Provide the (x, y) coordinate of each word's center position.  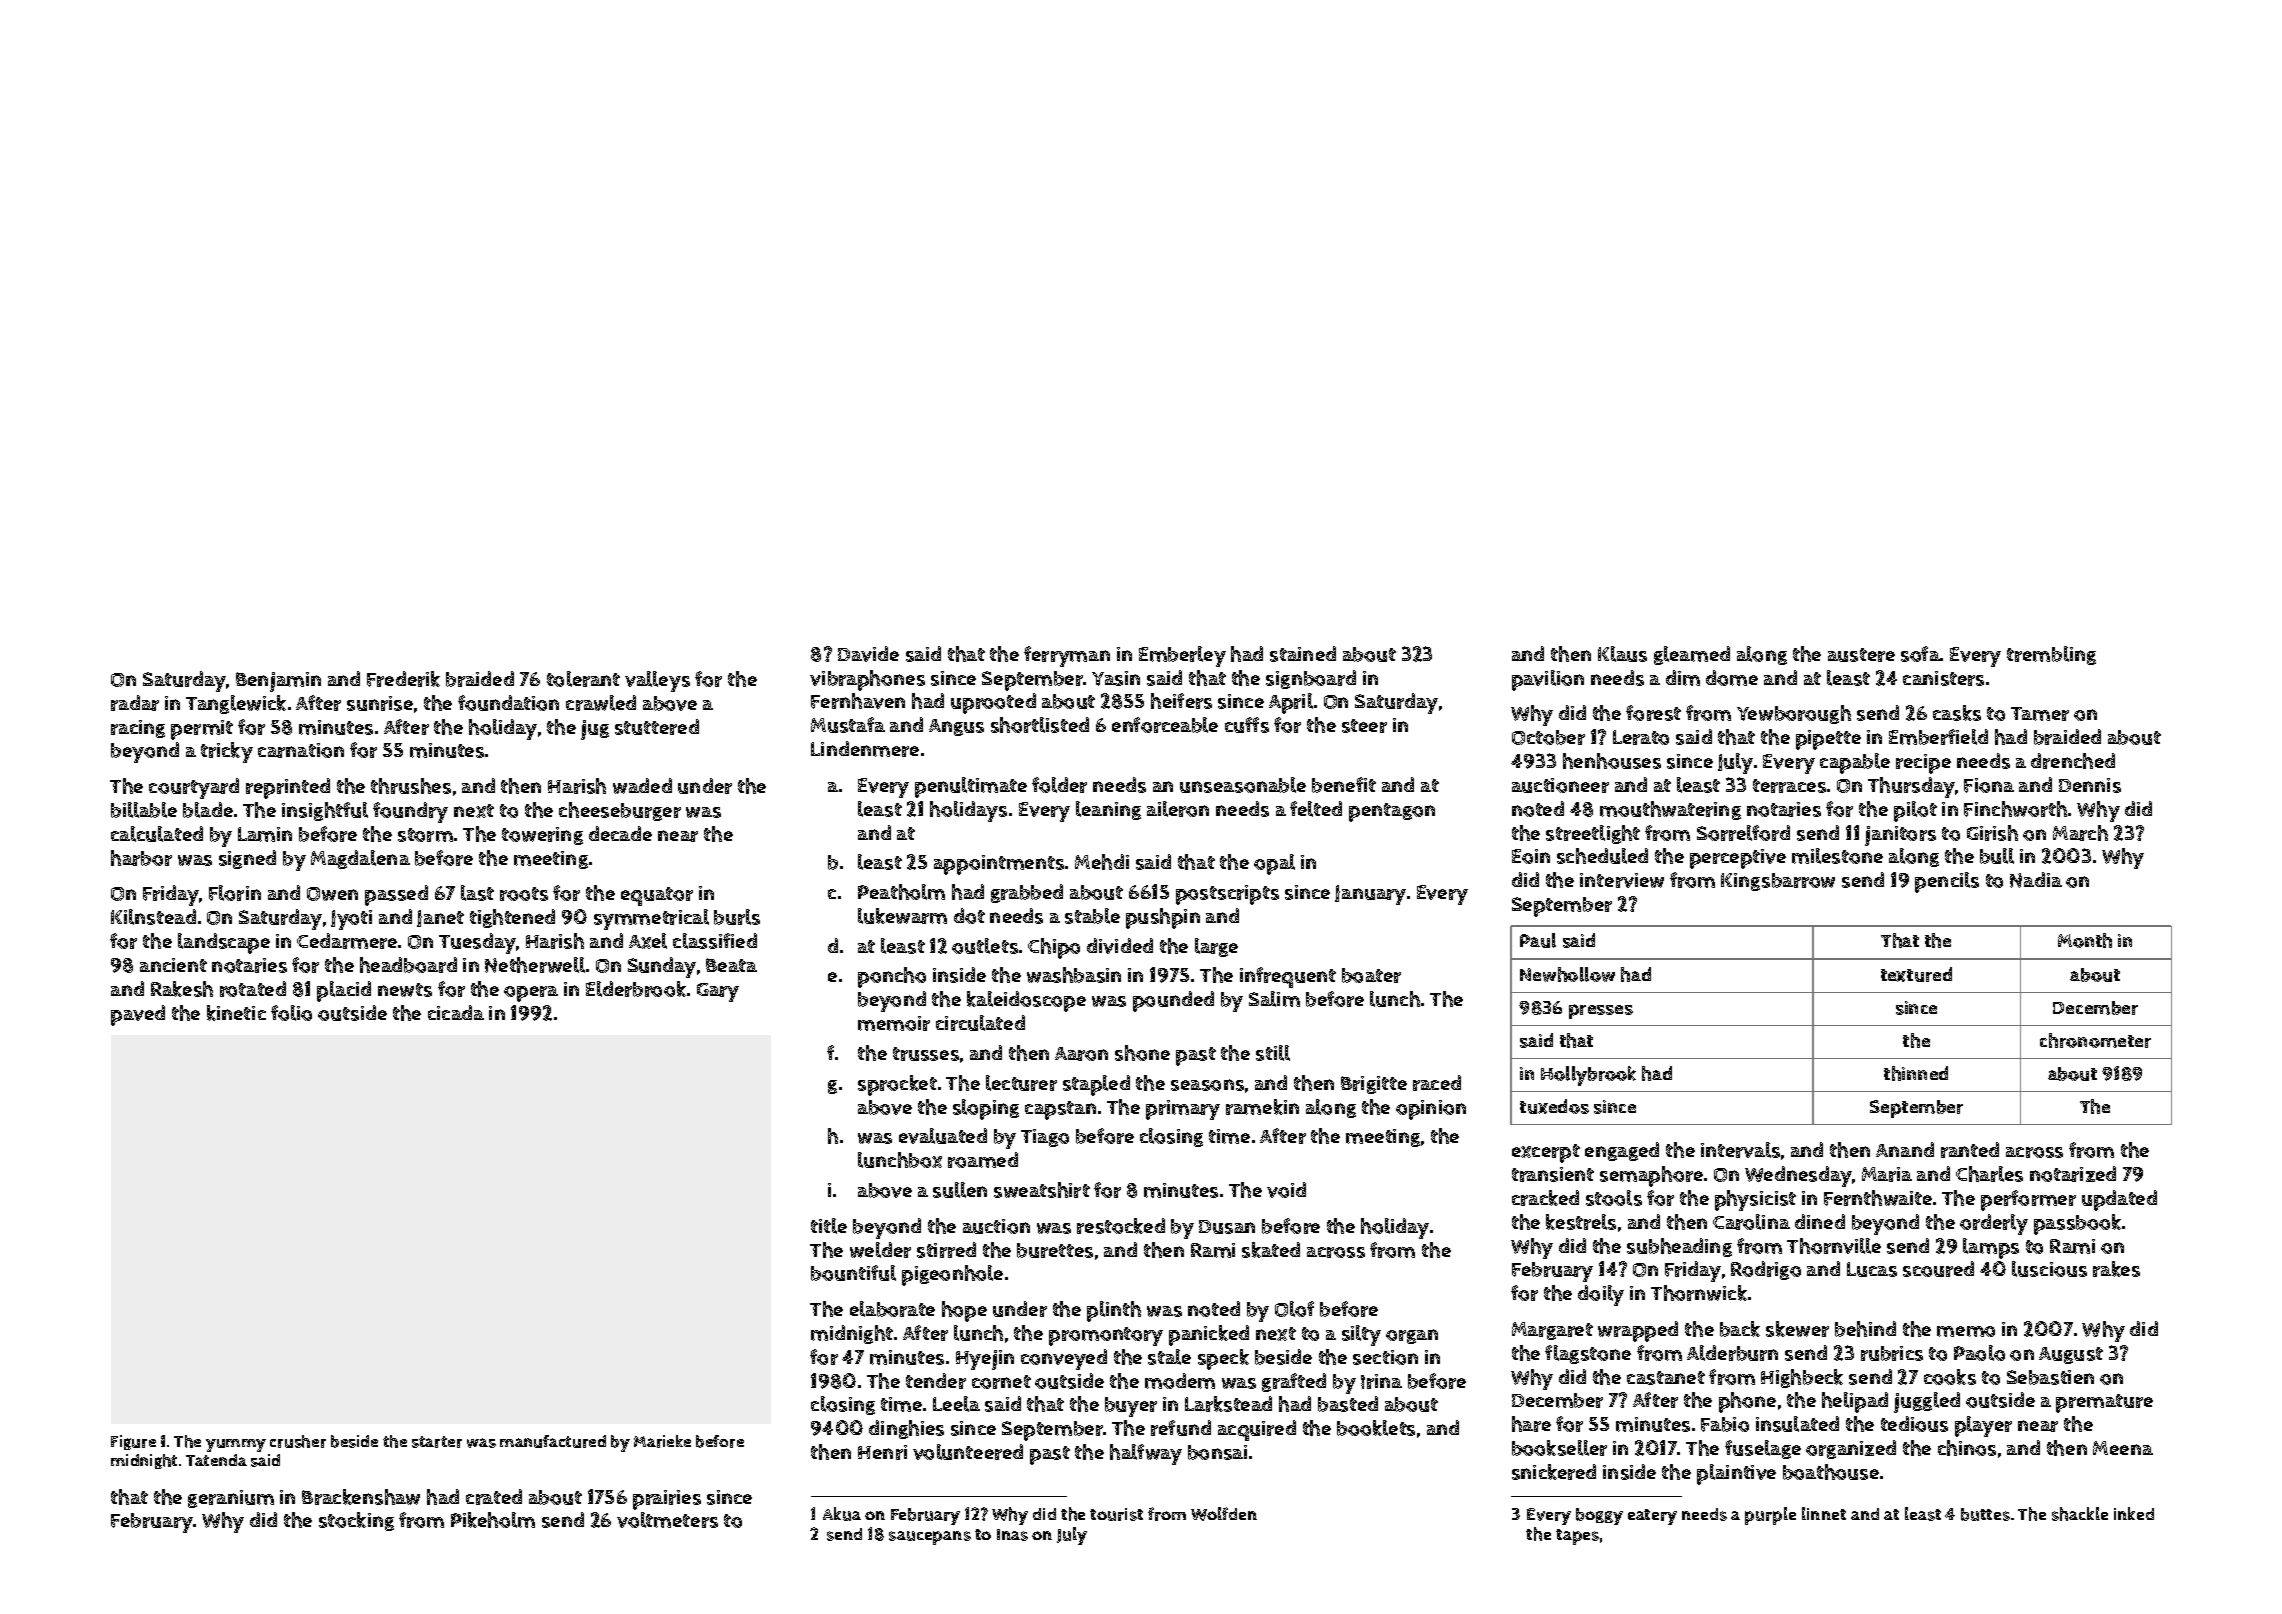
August (2071, 1355)
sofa (1920, 654)
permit (202, 730)
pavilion (1548, 680)
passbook (2077, 1224)
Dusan (1227, 1227)
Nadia (2036, 880)
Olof (1294, 1309)
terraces (1789, 786)
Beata (731, 965)
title (829, 1226)
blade (208, 810)
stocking (356, 1521)
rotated (253, 989)
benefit (1344, 785)
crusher (298, 1441)
